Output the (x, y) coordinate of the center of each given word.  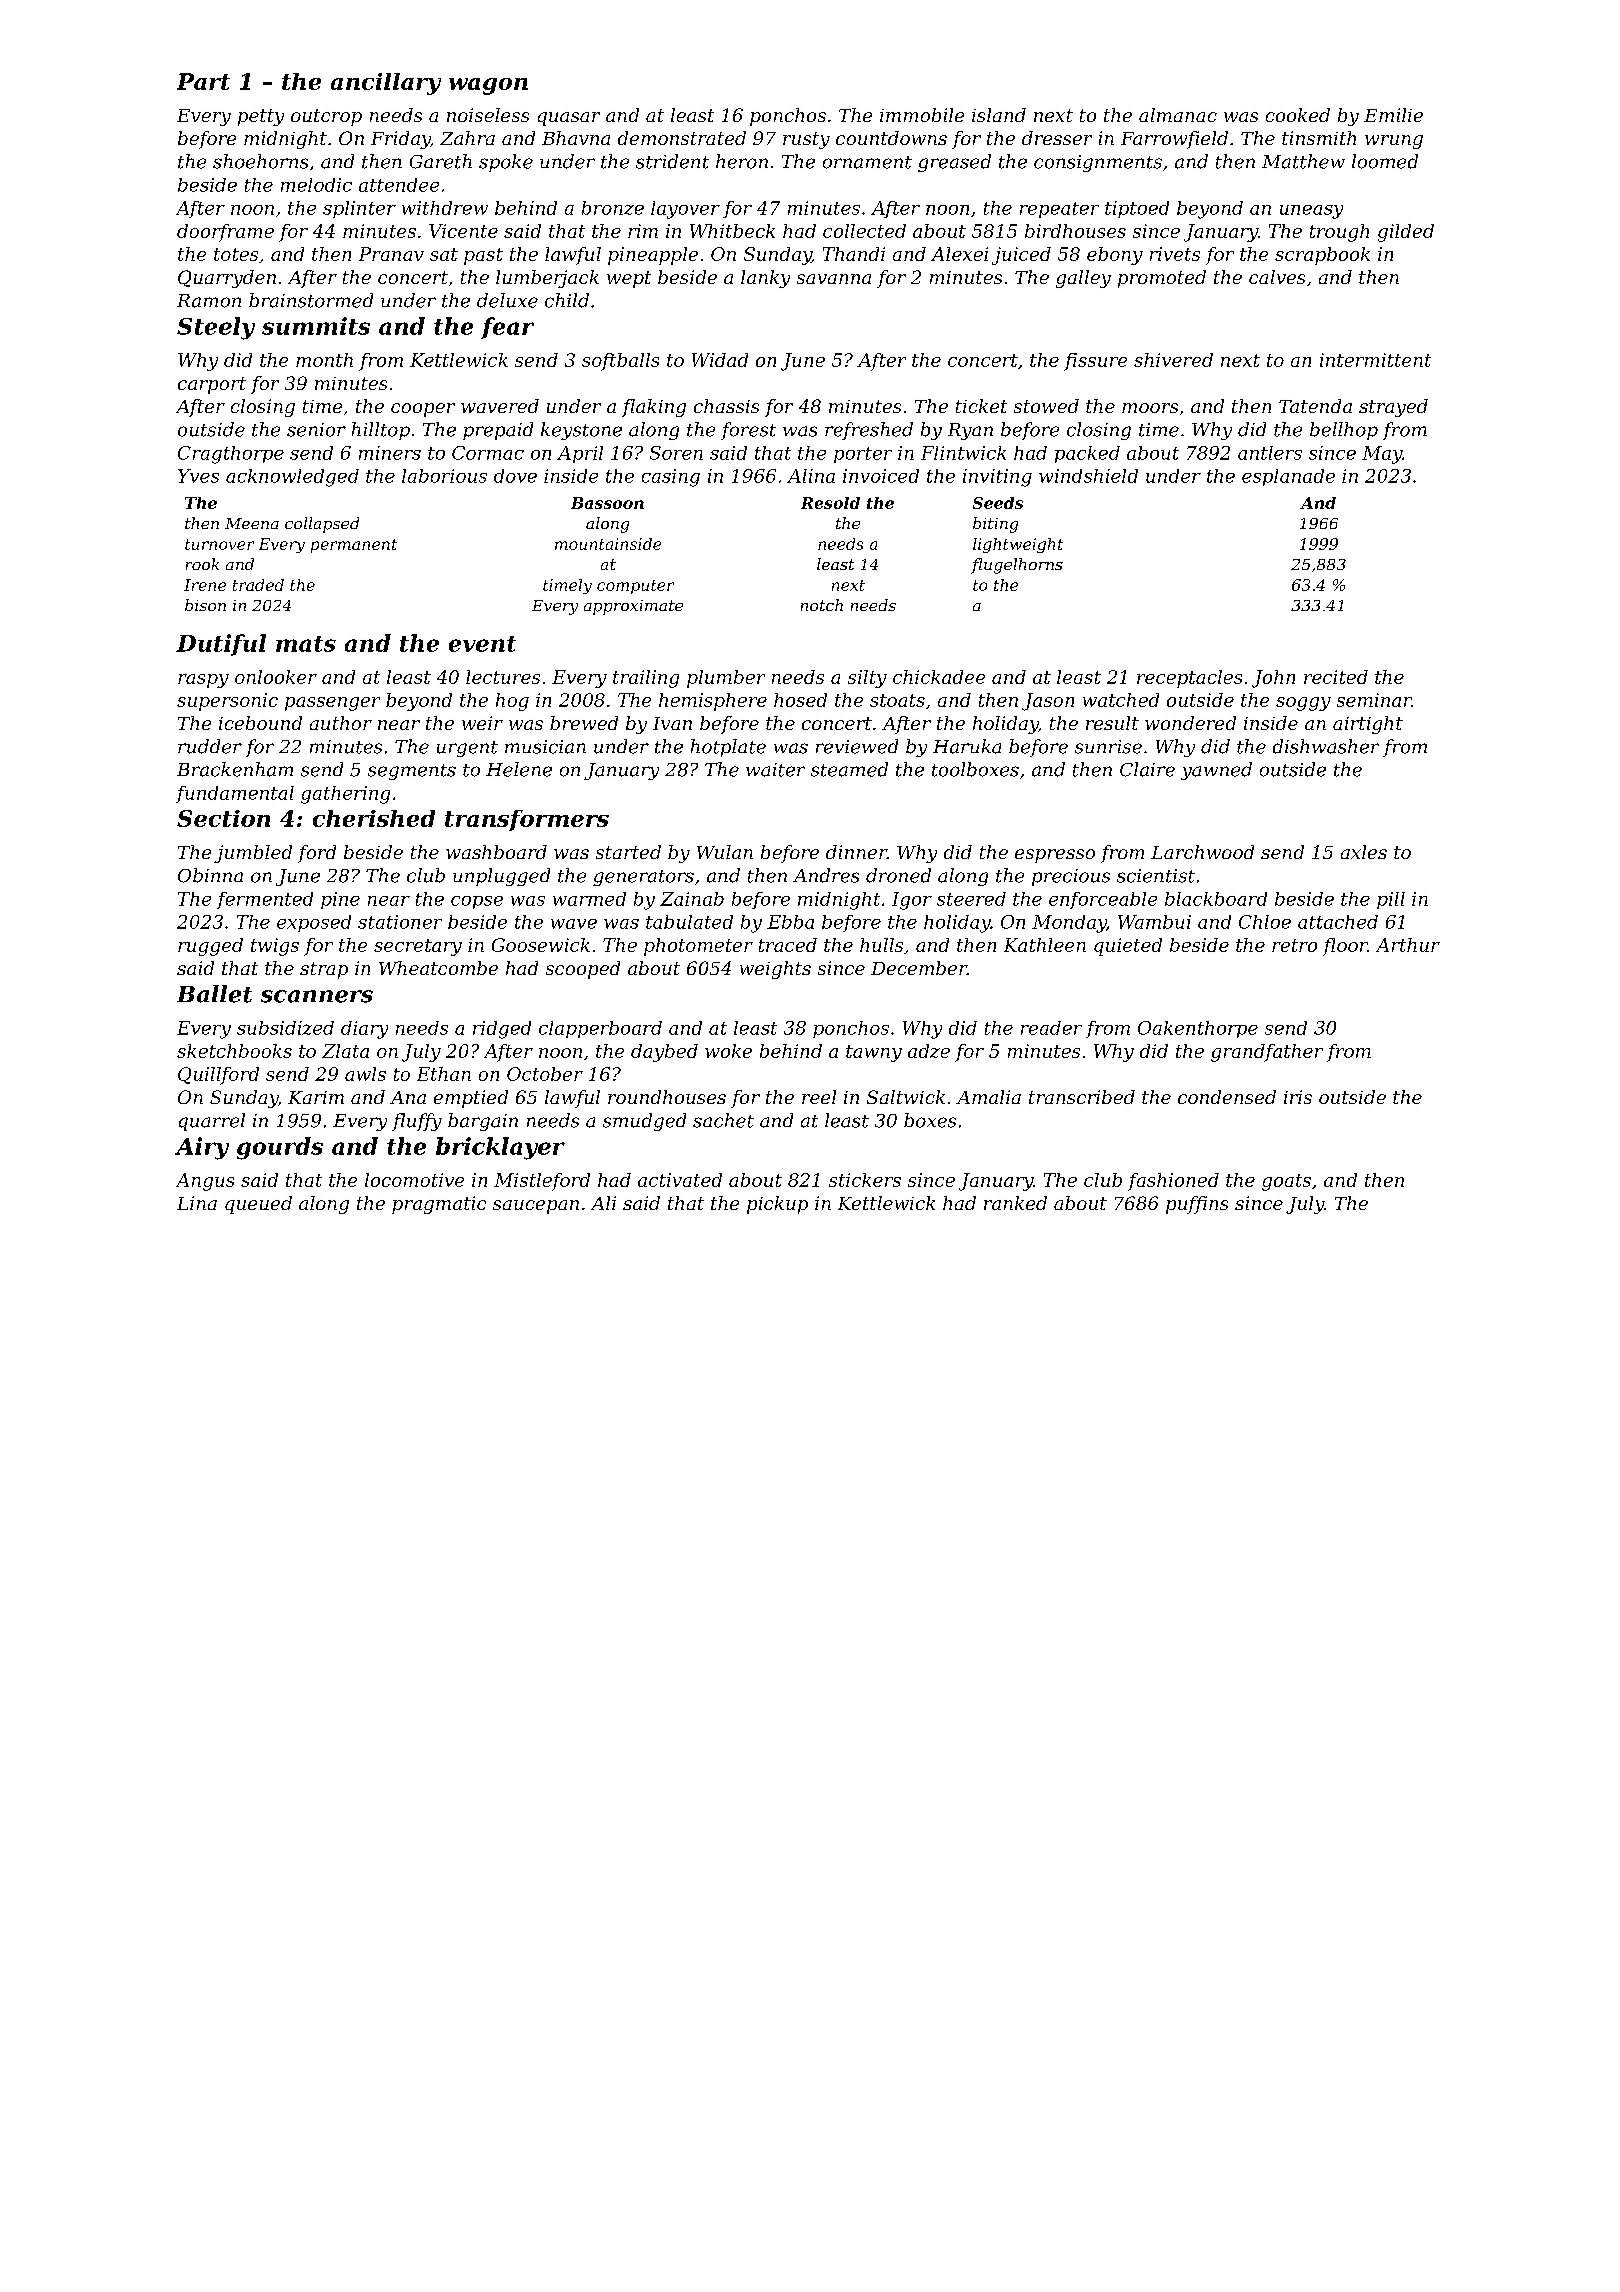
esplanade (1288, 477)
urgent (467, 749)
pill (1391, 900)
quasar (569, 119)
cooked (1298, 115)
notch (822, 605)
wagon (488, 86)
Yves (198, 476)
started (628, 852)
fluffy (417, 1122)
